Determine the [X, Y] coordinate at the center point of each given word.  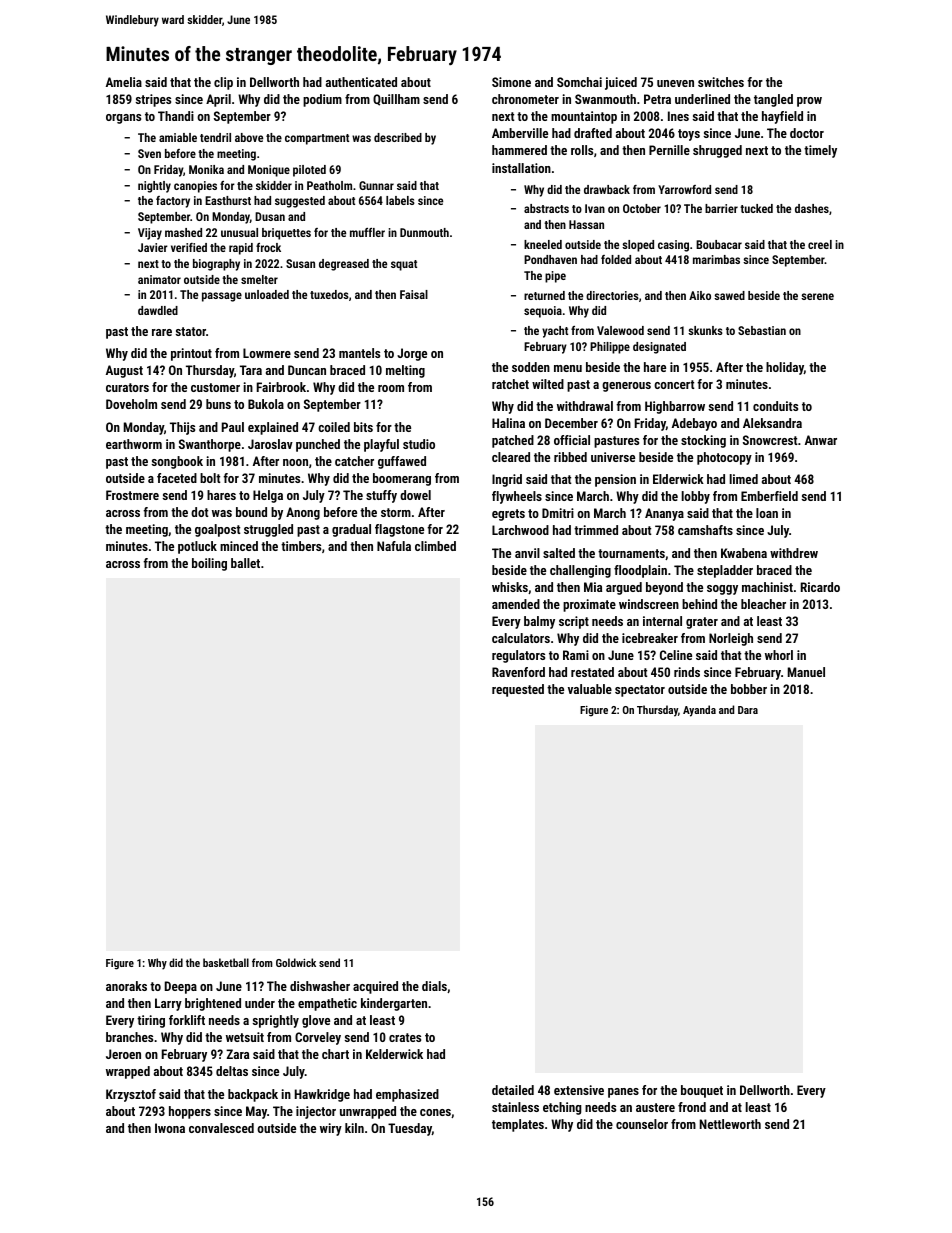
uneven [675, 83]
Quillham [396, 100]
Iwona [170, 1128]
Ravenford [518, 672]
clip [223, 83]
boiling [209, 564]
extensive [579, 1090]
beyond [664, 588]
